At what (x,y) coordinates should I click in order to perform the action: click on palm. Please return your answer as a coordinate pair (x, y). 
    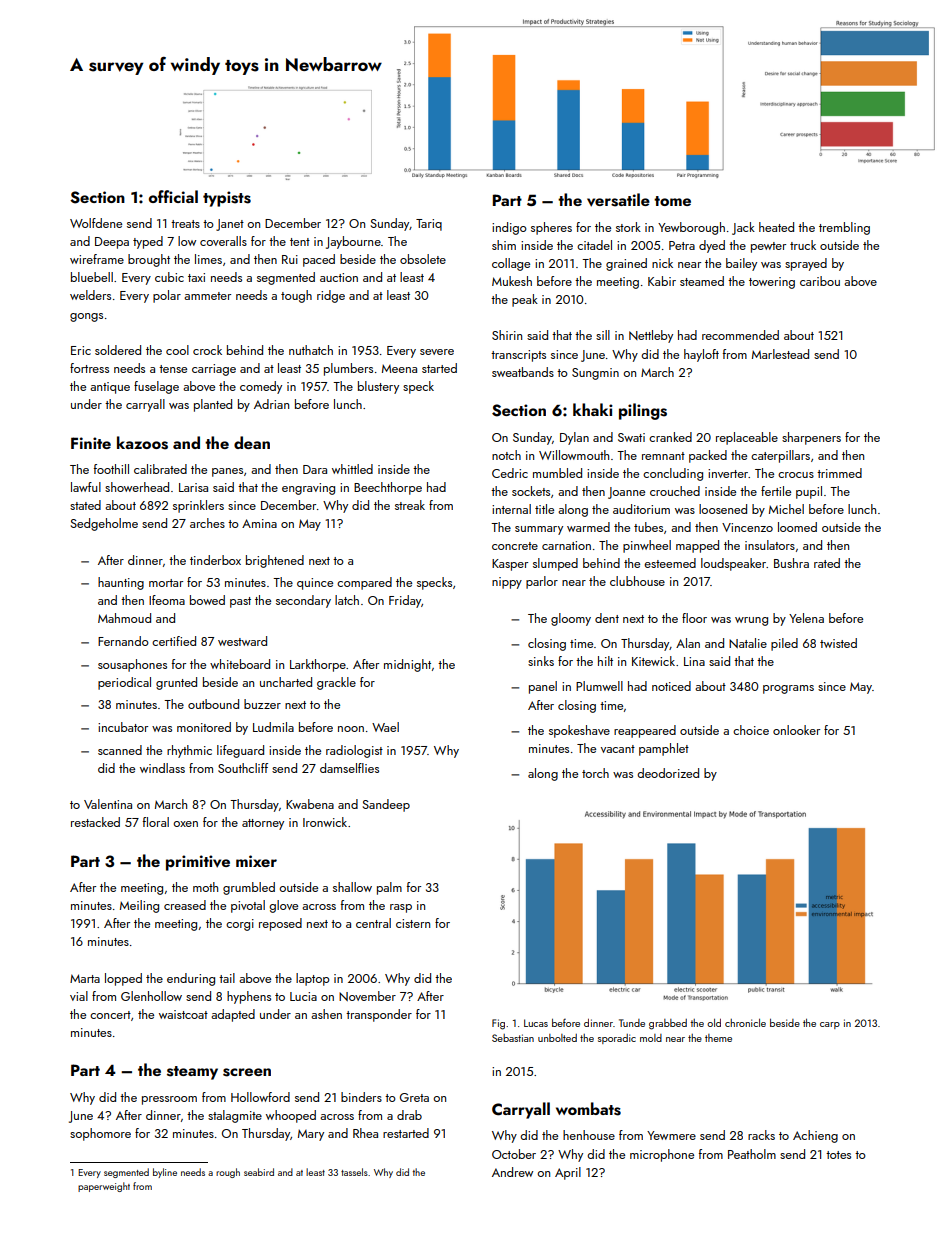
    Looking at the image, I should click on (389, 888).
